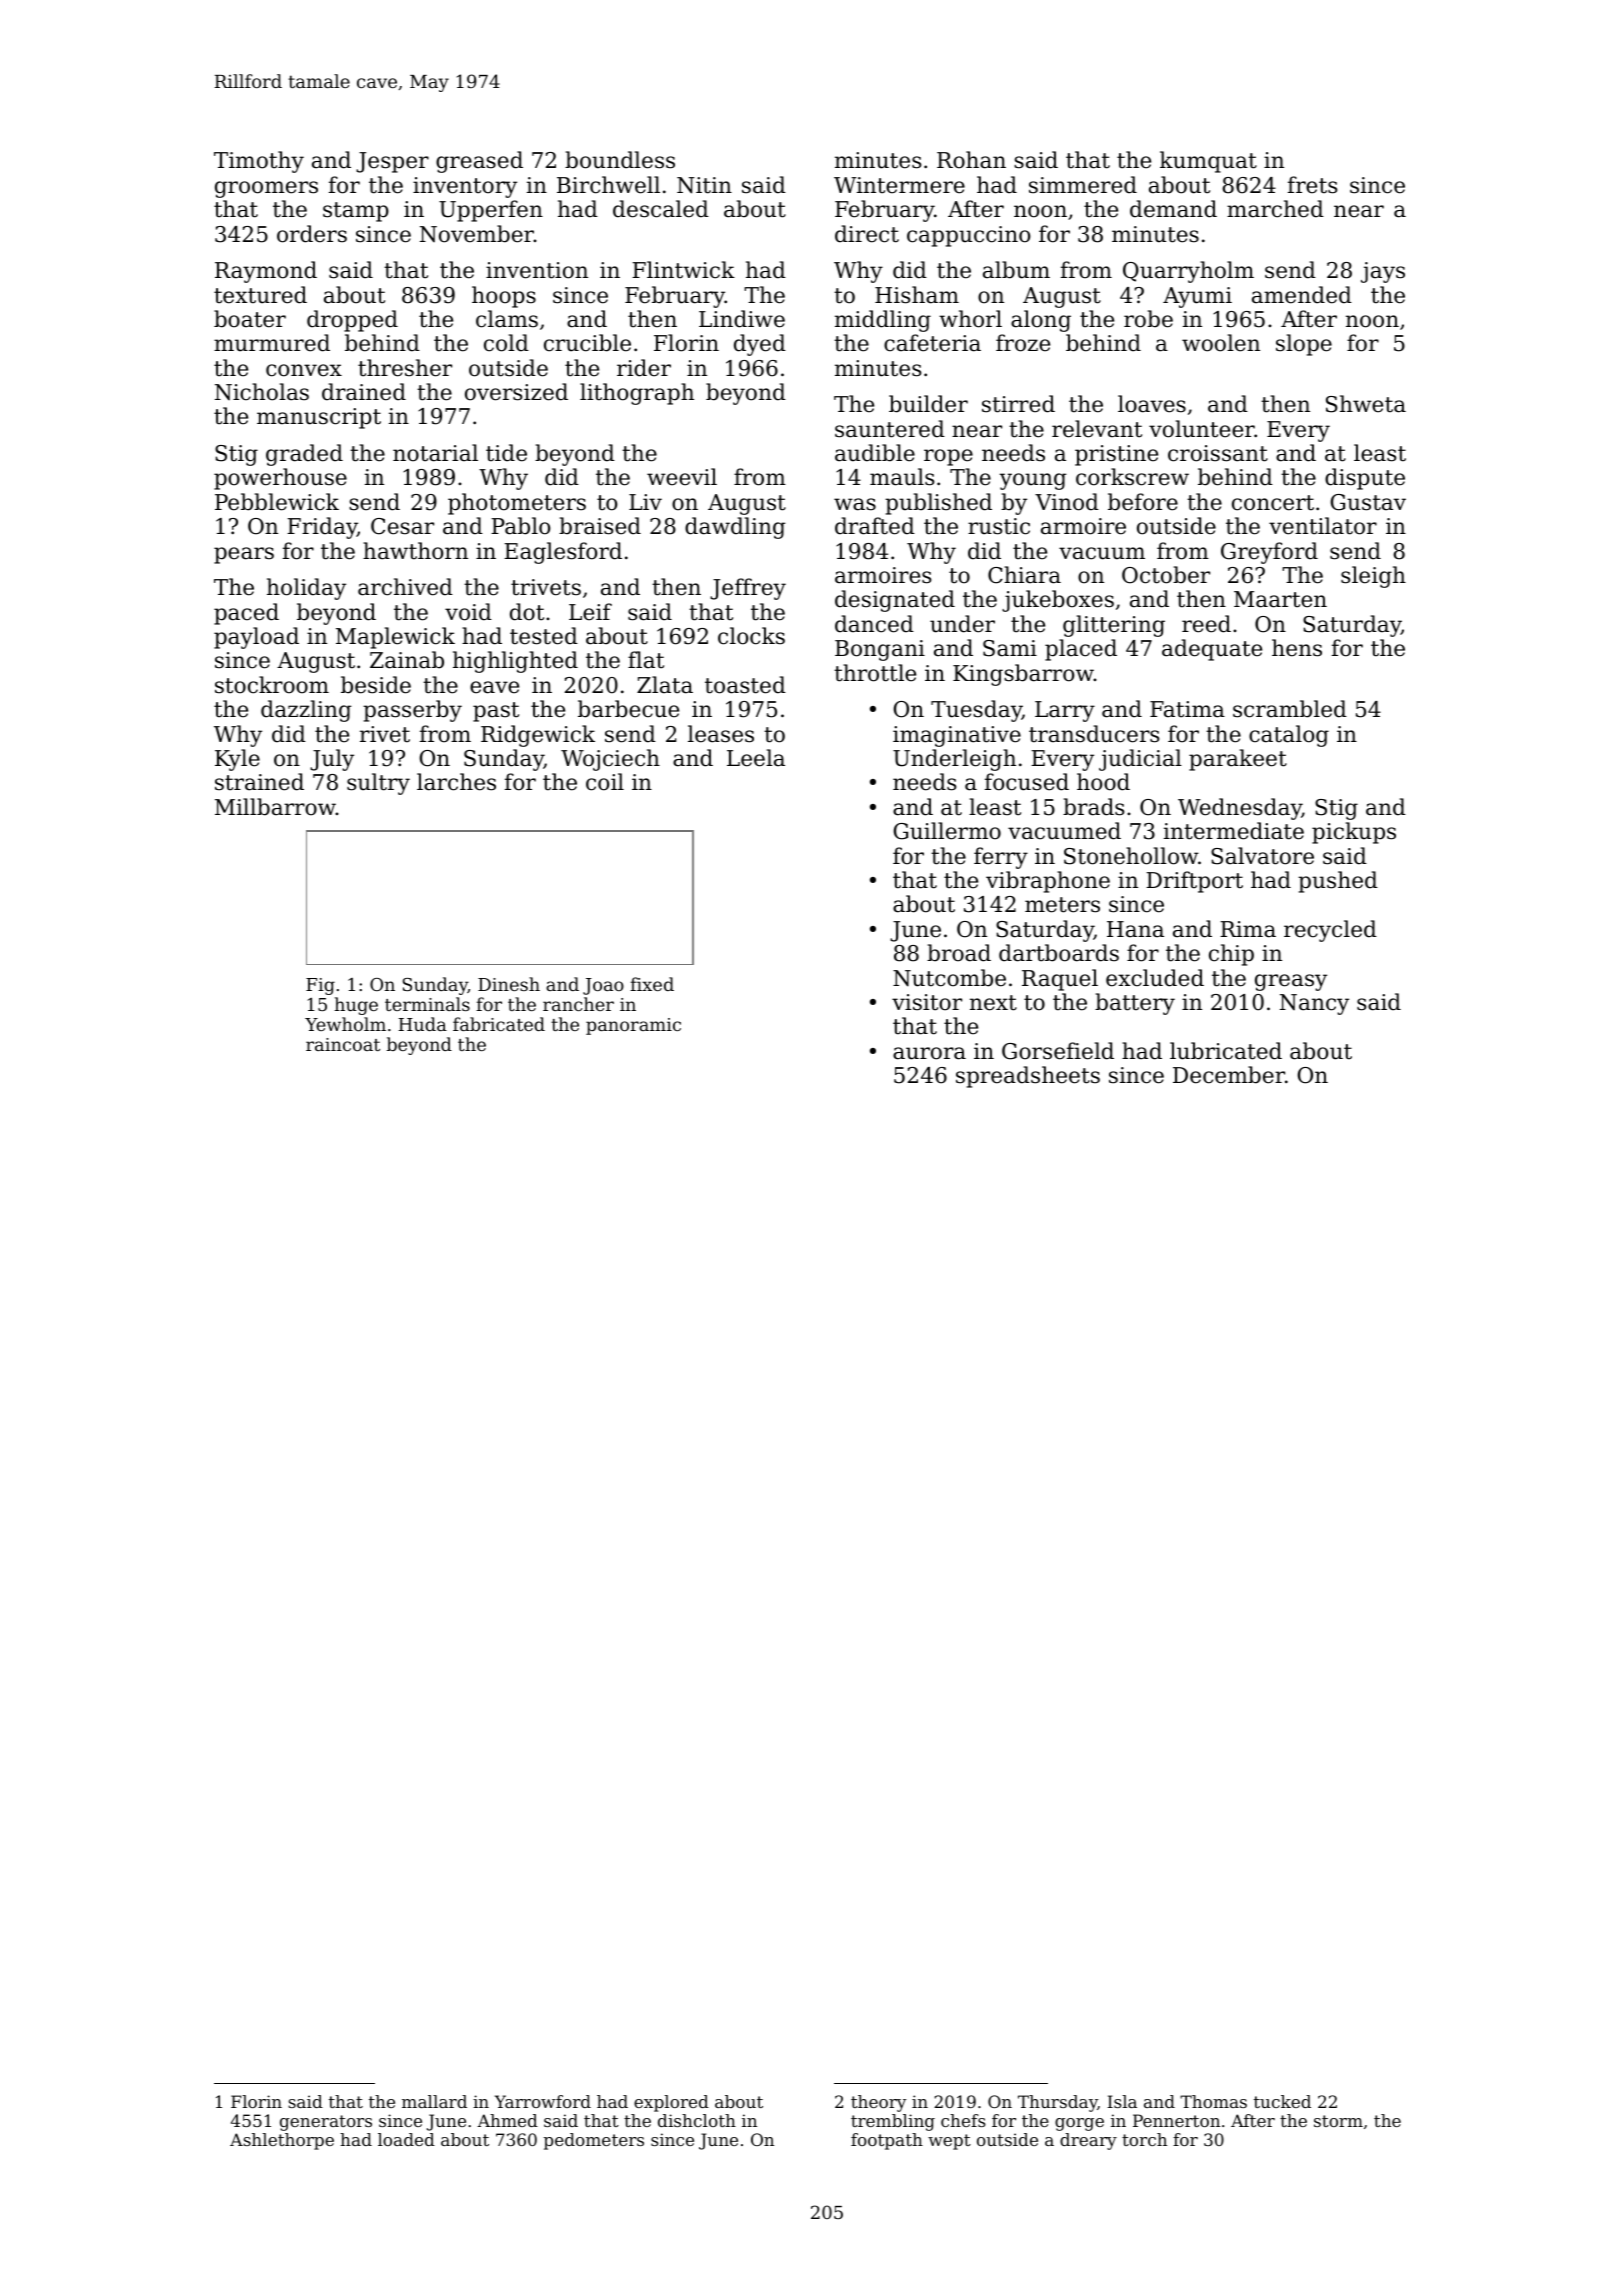  I want to click on explored, so click(671, 2103).
